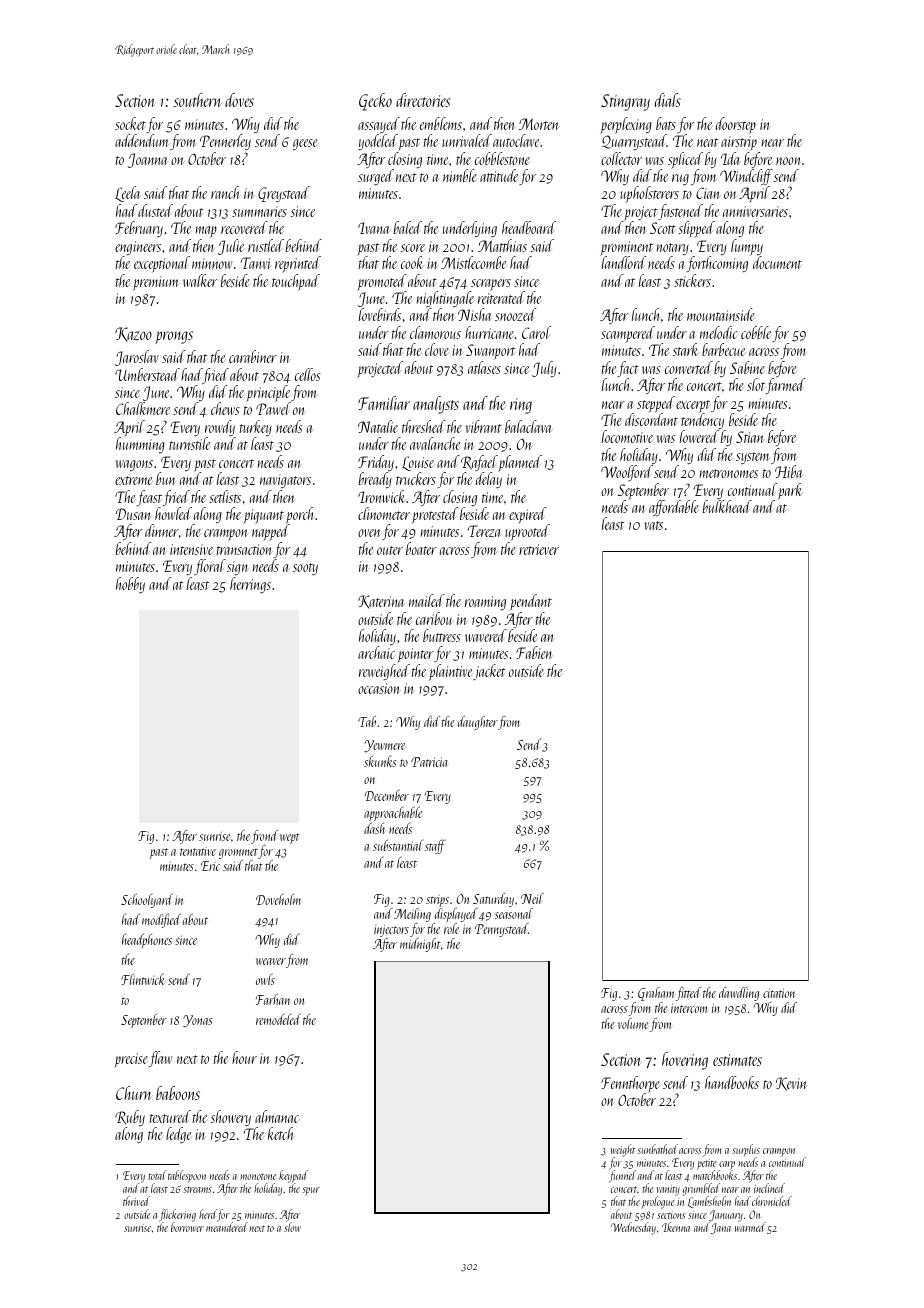 The width and height of the screenshot is (924, 1308). Describe the element at coordinates (198, 100) in the screenshot. I see `southern` at that location.
